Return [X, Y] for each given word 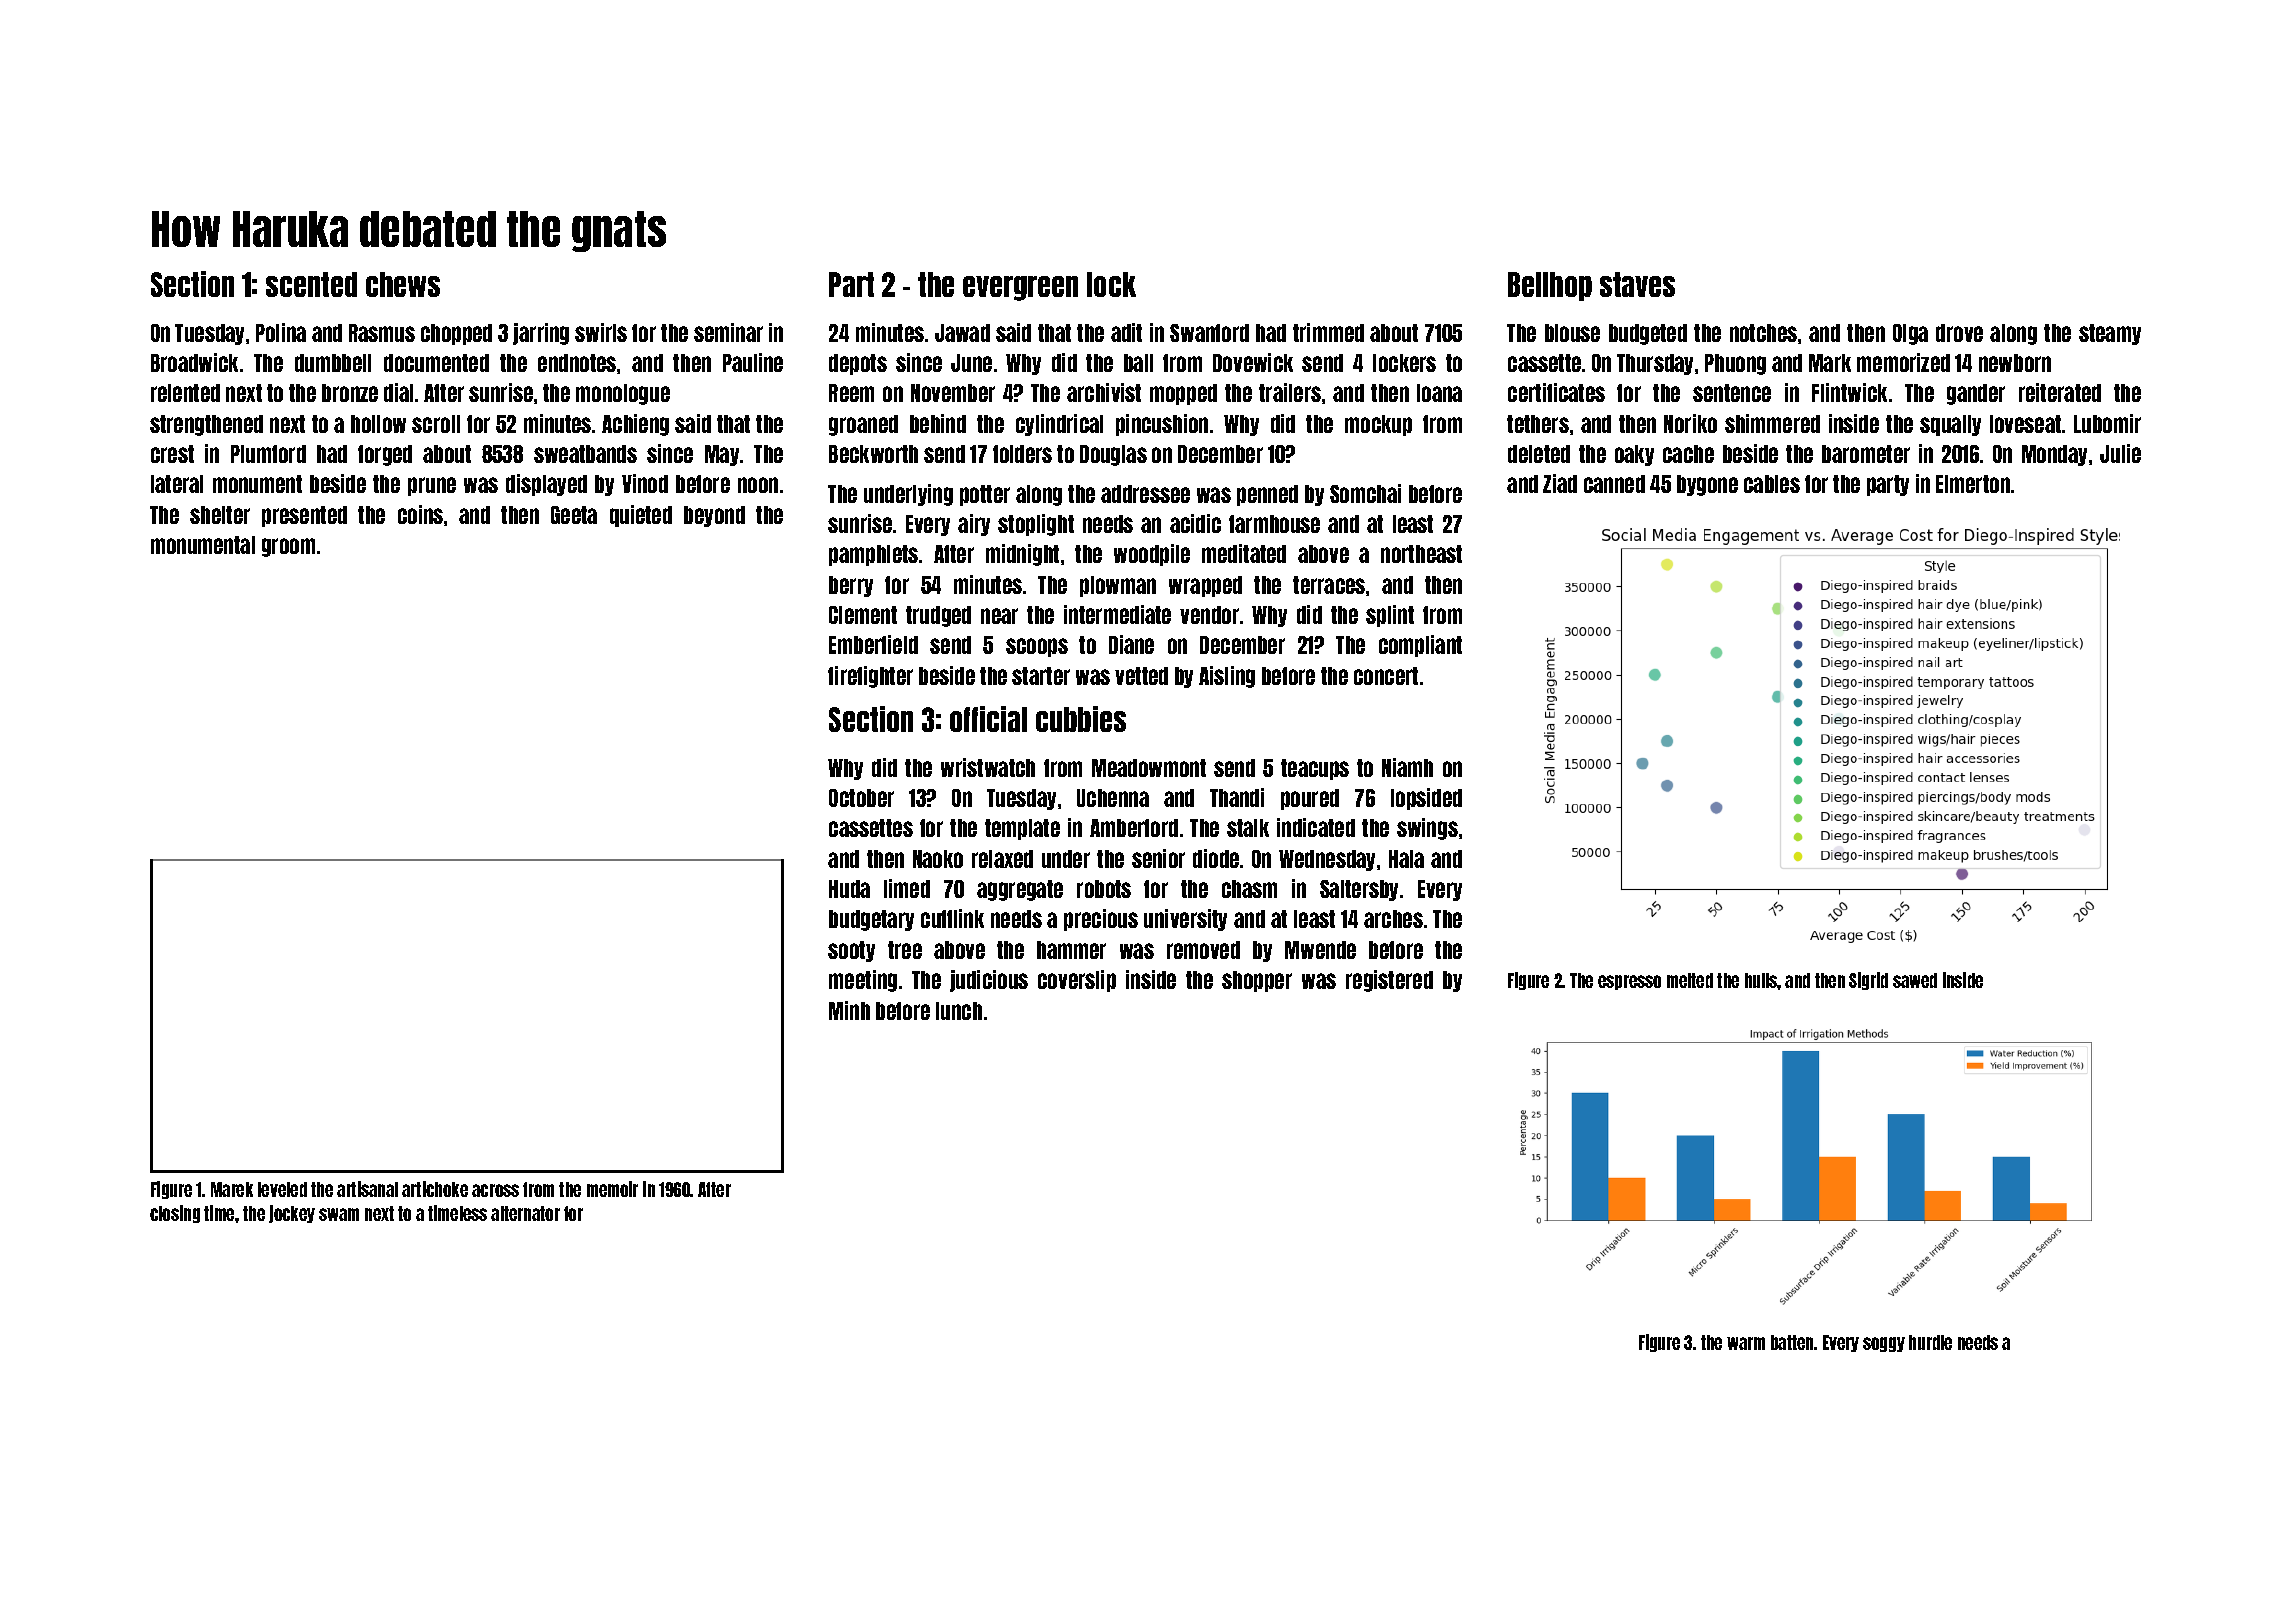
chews [403, 284]
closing [175, 1214]
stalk [1248, 828]
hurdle [1930, 1342]
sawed [1915, 980]
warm [1746, 1343]
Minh [849, 1010]
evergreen [1020, 288]
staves [1637, 284]
